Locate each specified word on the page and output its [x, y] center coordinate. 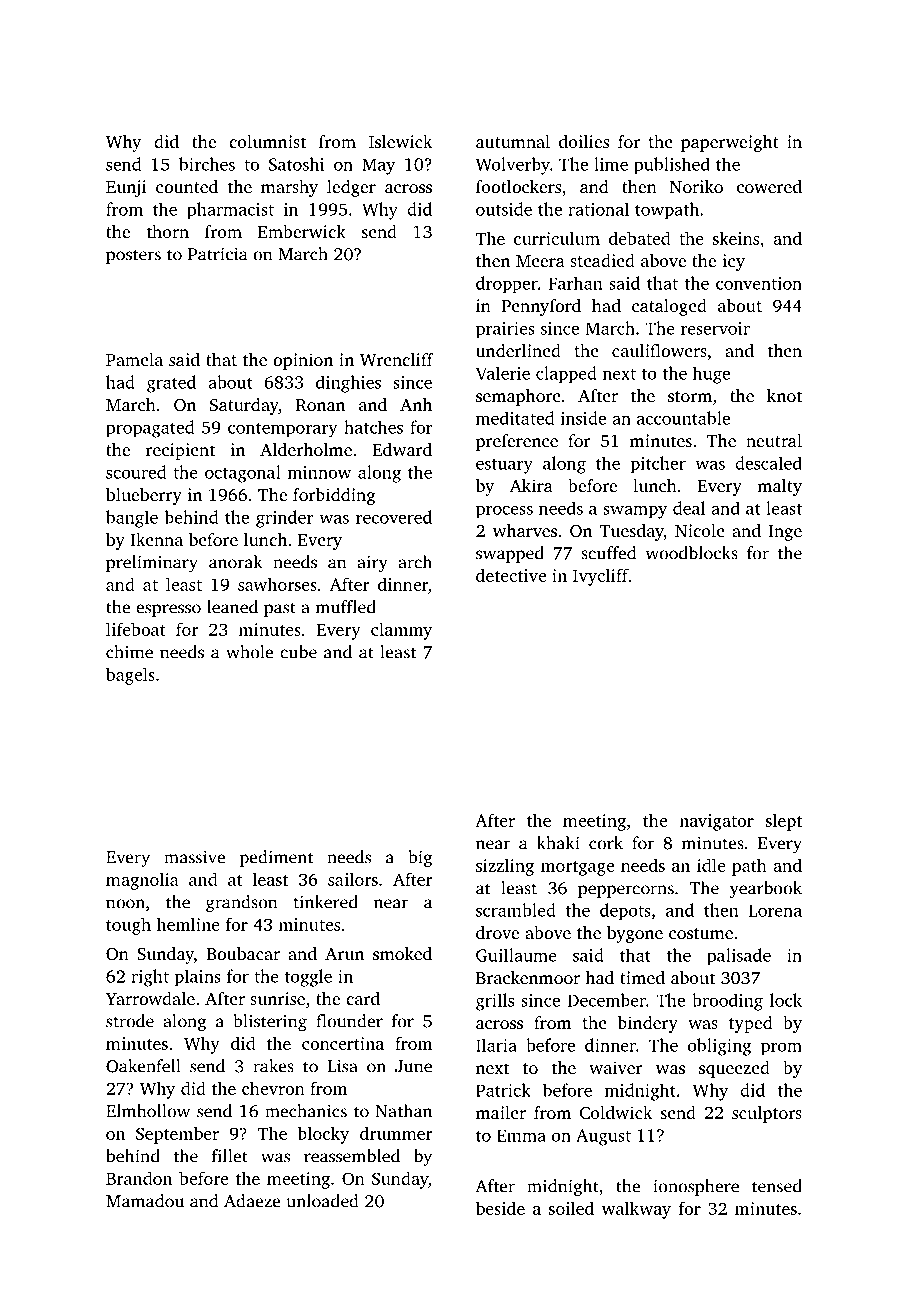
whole [249, 652]
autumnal [513, 141]
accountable [683, 418]
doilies [584, 141]
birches [207, 164]
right [150, 978]
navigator [716, 822]
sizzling [505, 867]
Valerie [503, 373]
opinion [303, 361]
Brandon [139, 1178]
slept [784, 822]
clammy [401, 631]
